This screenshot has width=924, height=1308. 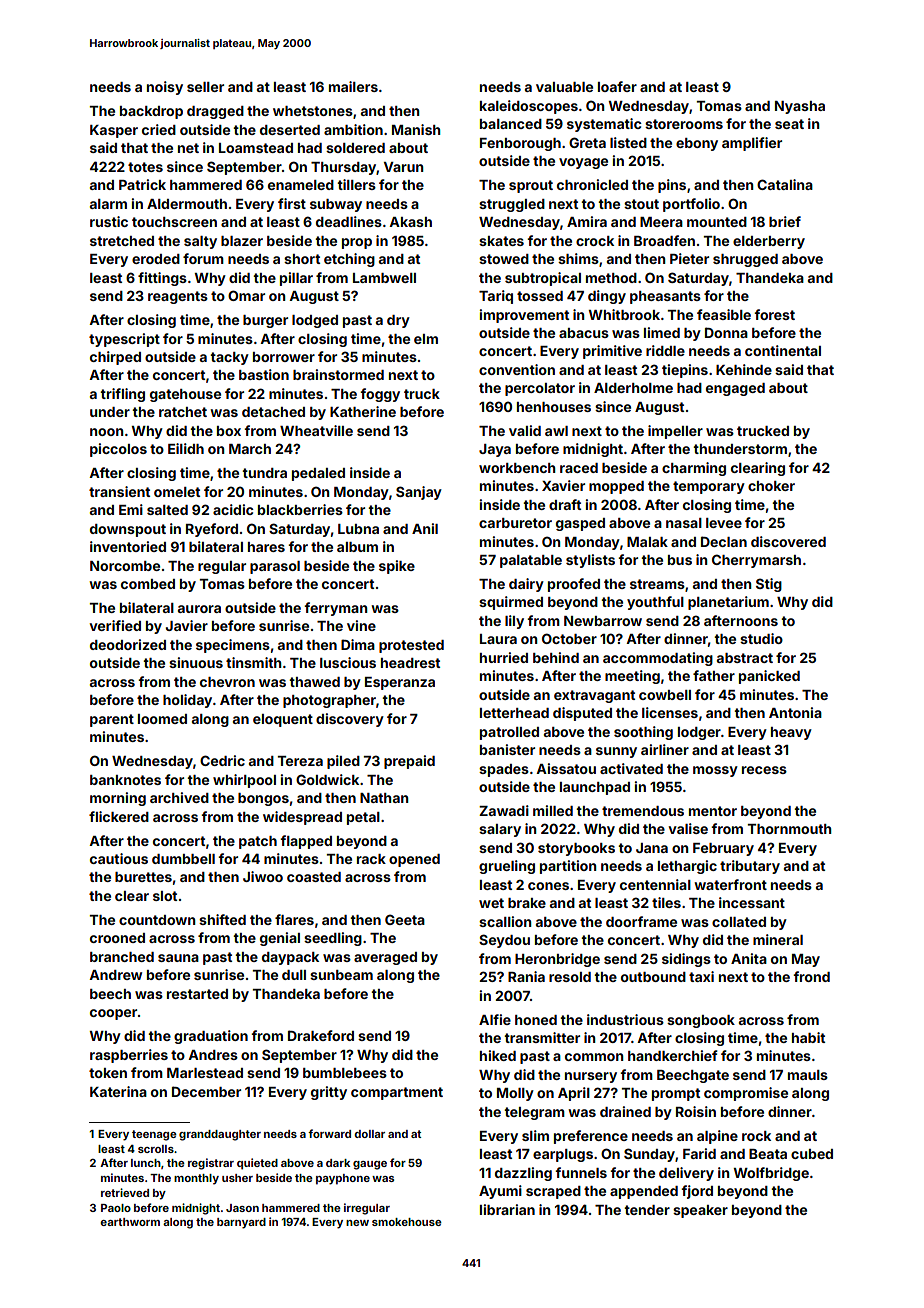 What do you see at coordinates (536, 1020) in the screenshot?
I see `honed` at bounding box center [536, 1020].
